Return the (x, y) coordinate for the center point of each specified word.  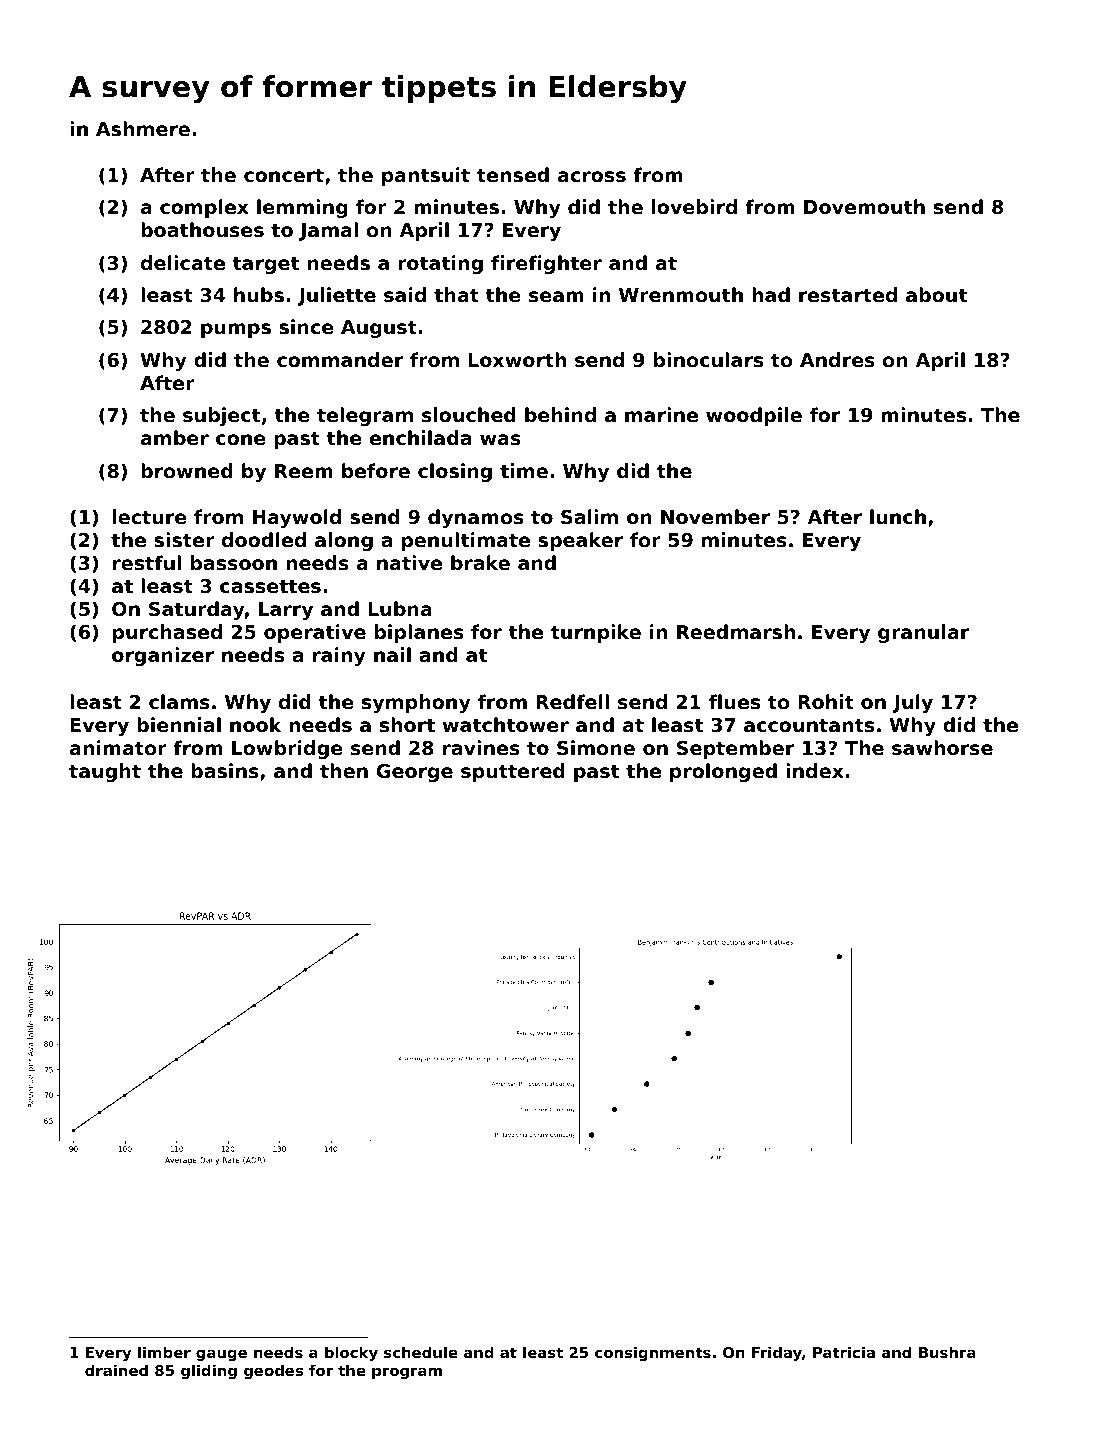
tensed (513, 174)
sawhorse (942, 748)
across (592, 177)
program (407, 1373)
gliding (209, 1371)
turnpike (596, 633)
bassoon (234, 563)
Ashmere (143, 128)
